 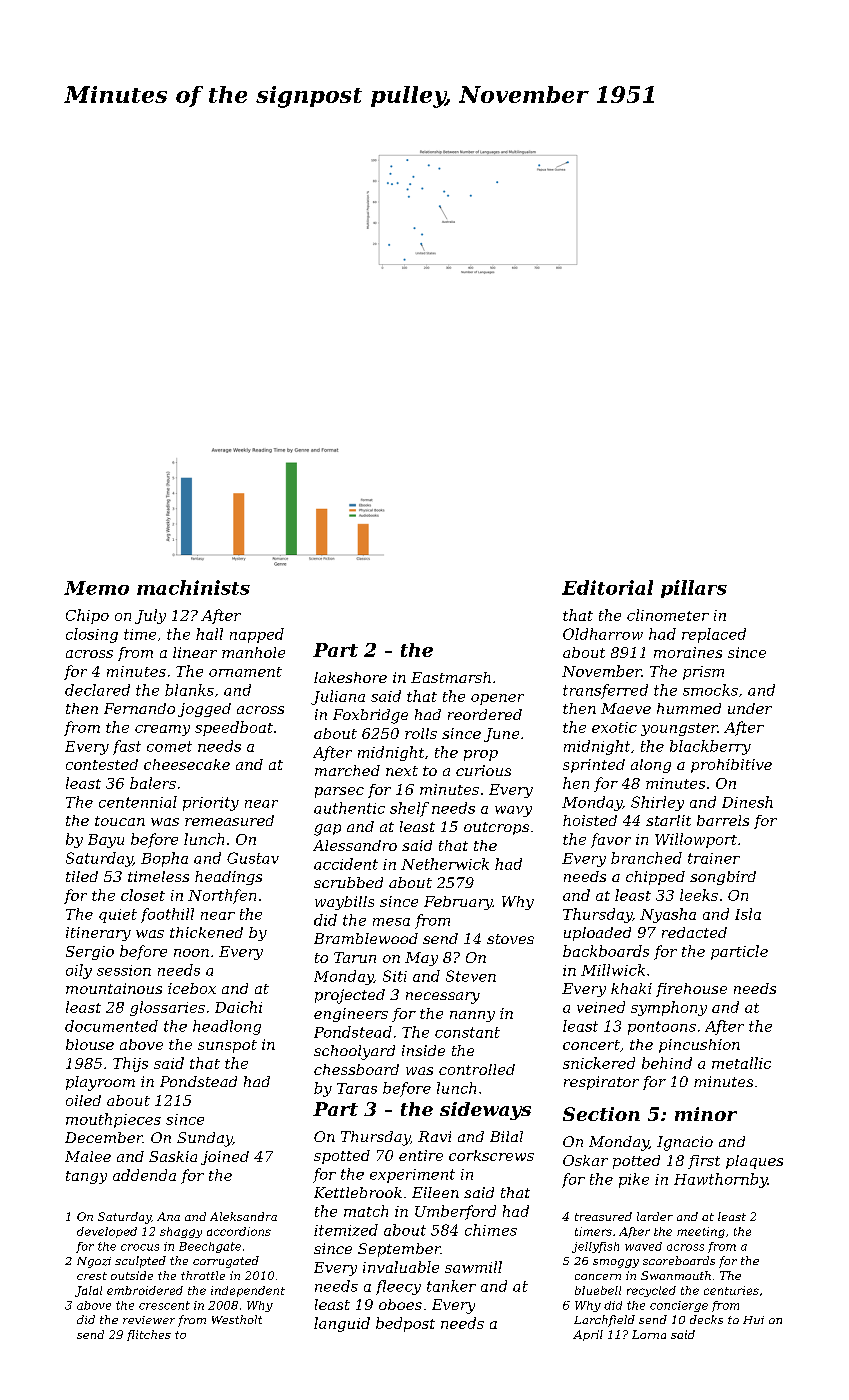 I want to click on Editorial, so click(x=607, y=587).
